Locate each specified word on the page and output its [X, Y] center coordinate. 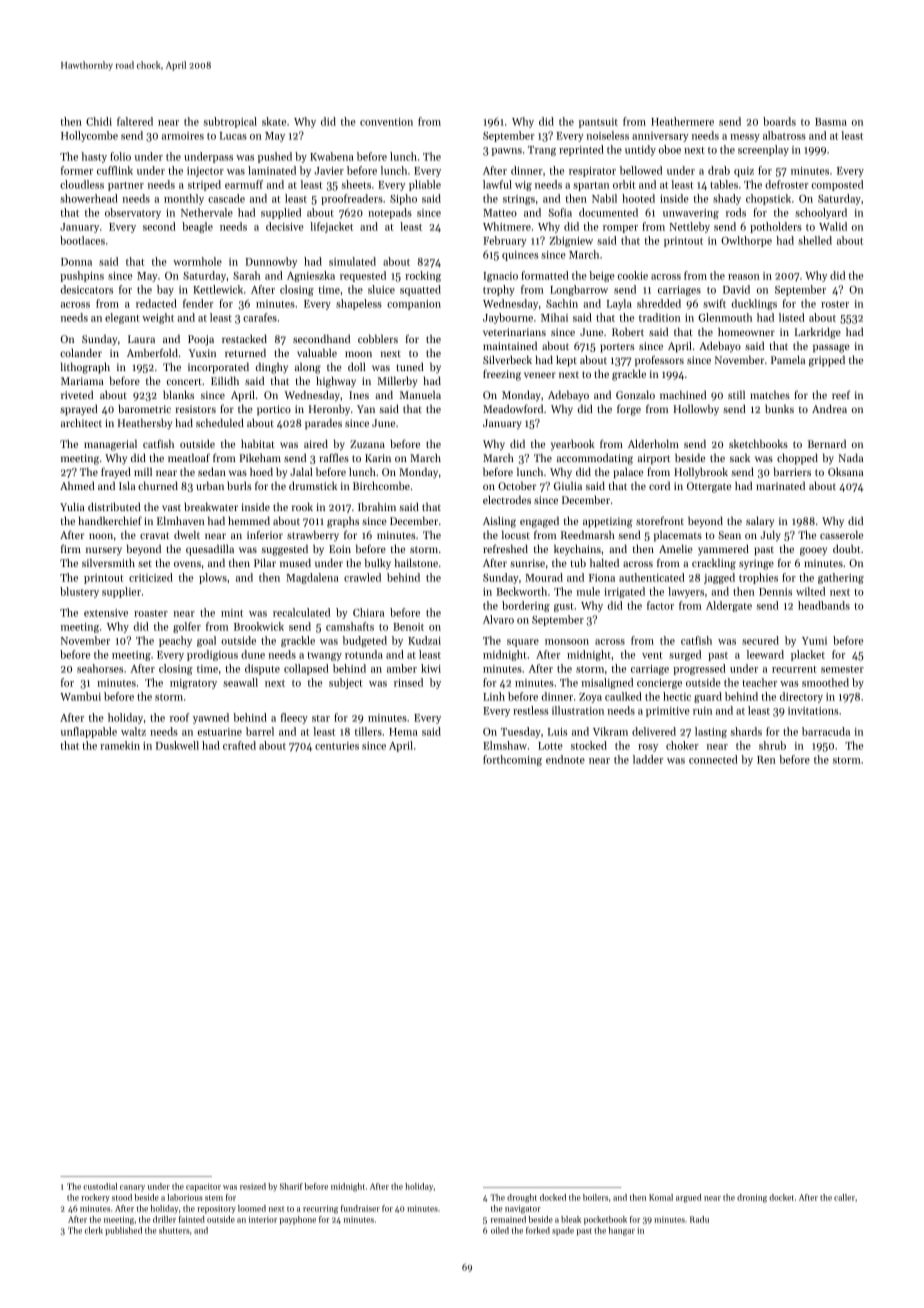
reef [841, 394]
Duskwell [177, 745]
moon [358, 354]
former [77, 170]
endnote [565, 759]
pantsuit [598, 123]
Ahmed [77, 485]
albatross [784, 135]
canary [132, 1188]
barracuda [826, 731]
